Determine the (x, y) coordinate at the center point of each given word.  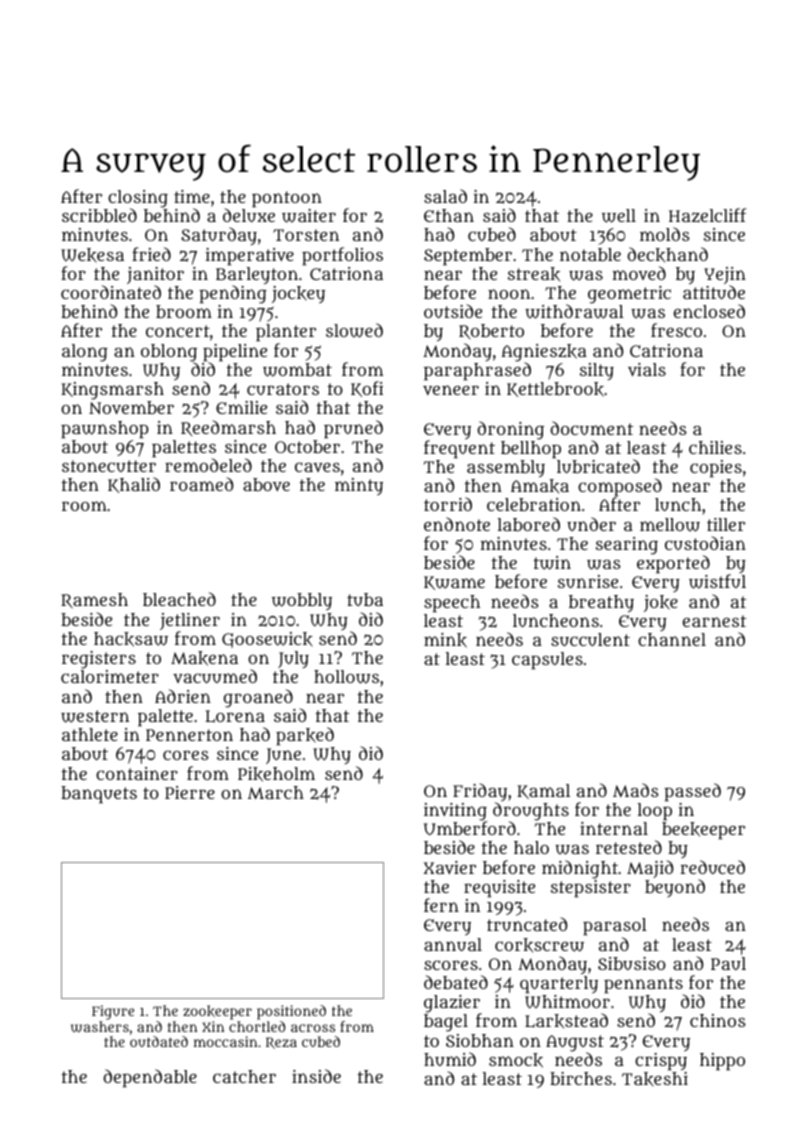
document (591, 428)
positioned (291, 1012)
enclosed (709, 311)
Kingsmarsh (112, 391)
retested (629, 847)
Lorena (235, 716)
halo (531, 847)
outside (453, 311)
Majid (650, 869)
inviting (455, 812)
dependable (150, 1078)
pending (233, 294)
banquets (99, 795)
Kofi (367, 389)
